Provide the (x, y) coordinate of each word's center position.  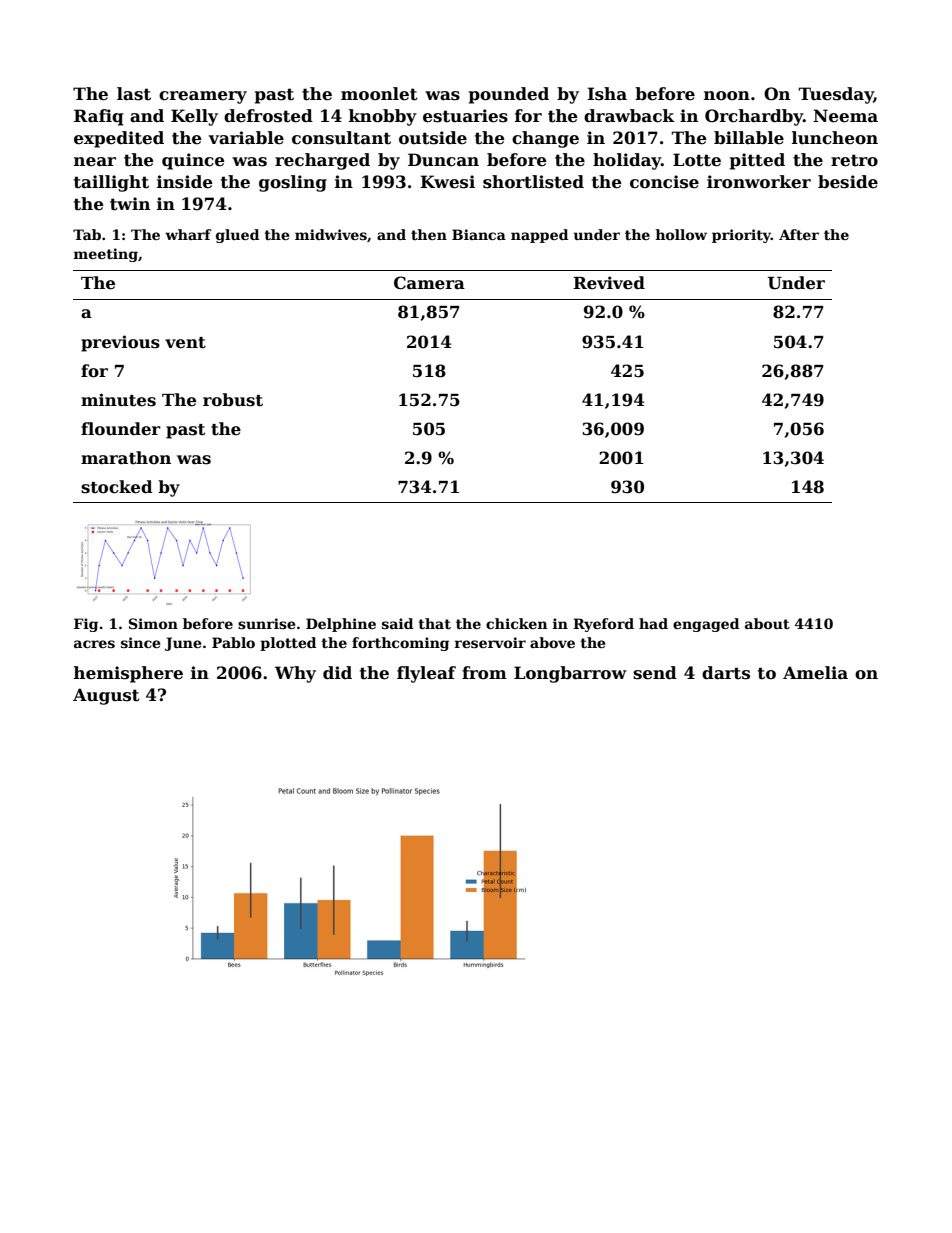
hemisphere (128, 674)
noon (727, 96)
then (429, 234)
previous (120, 343)
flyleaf (426, 674)
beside (848, 182)
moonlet (379, 94)
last (134, 94)
